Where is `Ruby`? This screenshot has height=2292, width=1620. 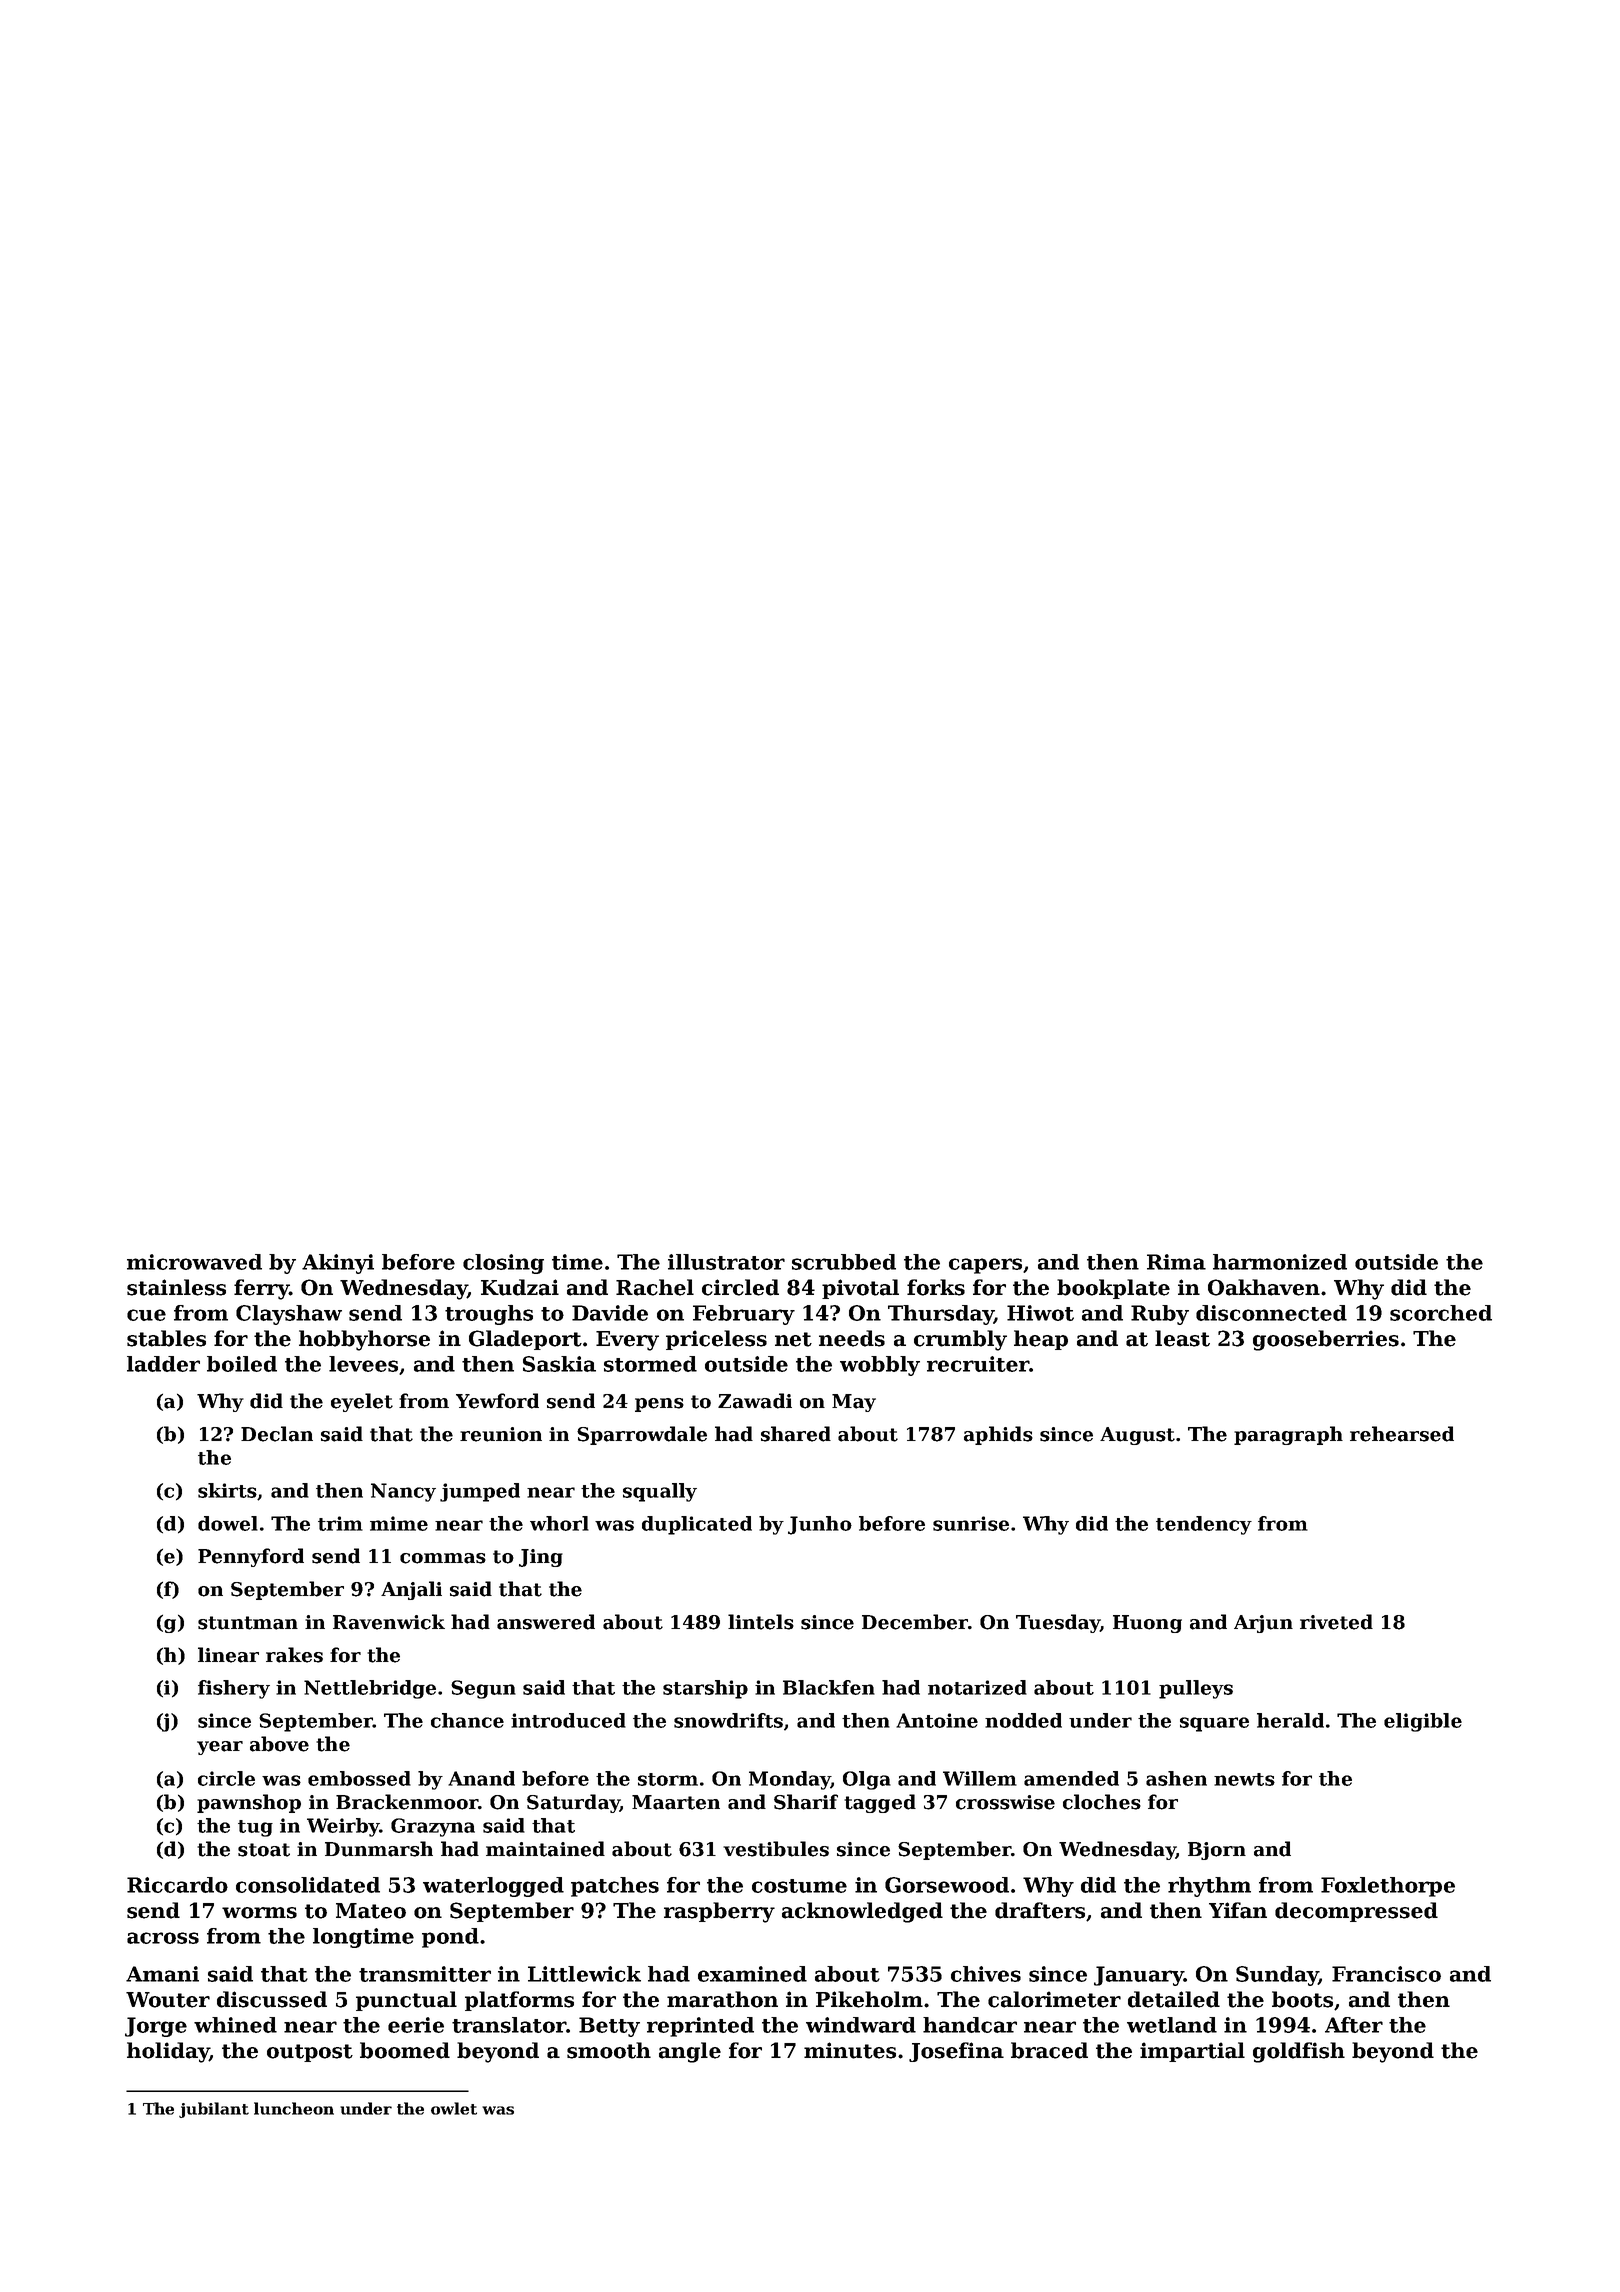 Ruby is located at coordinates (1160, 1315).
